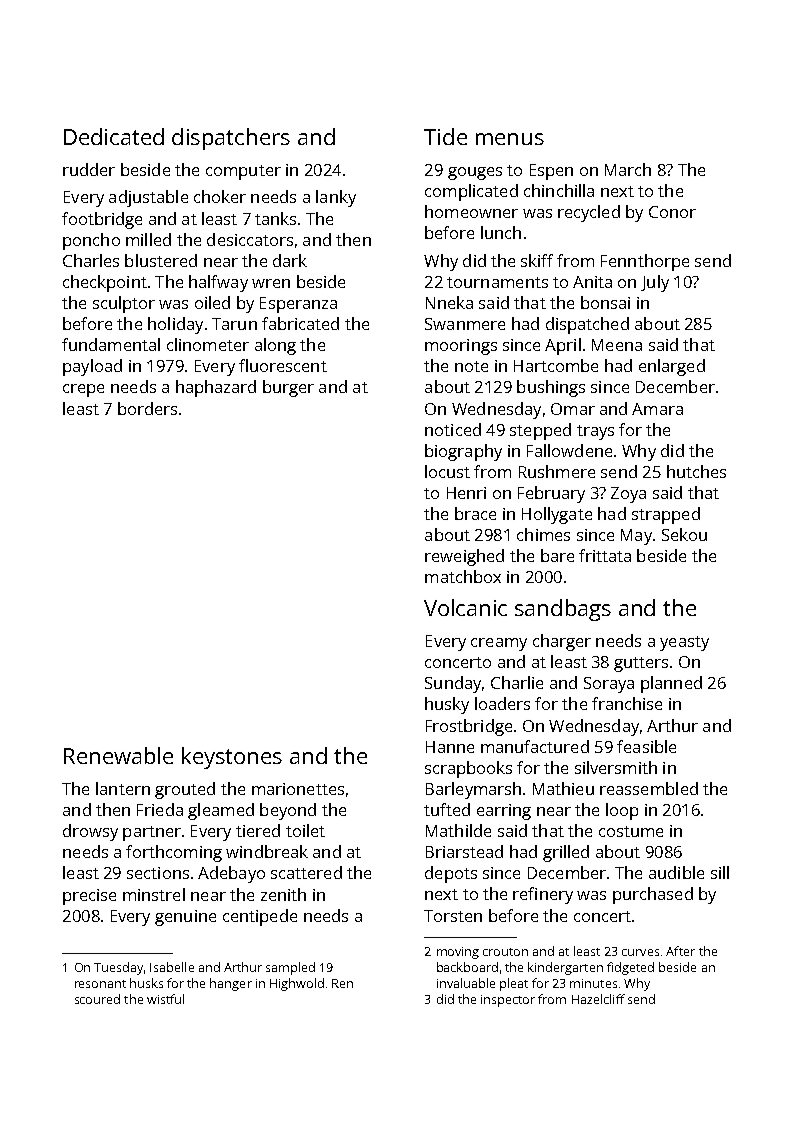  I want to click on enlarged, so click(672, 367).
